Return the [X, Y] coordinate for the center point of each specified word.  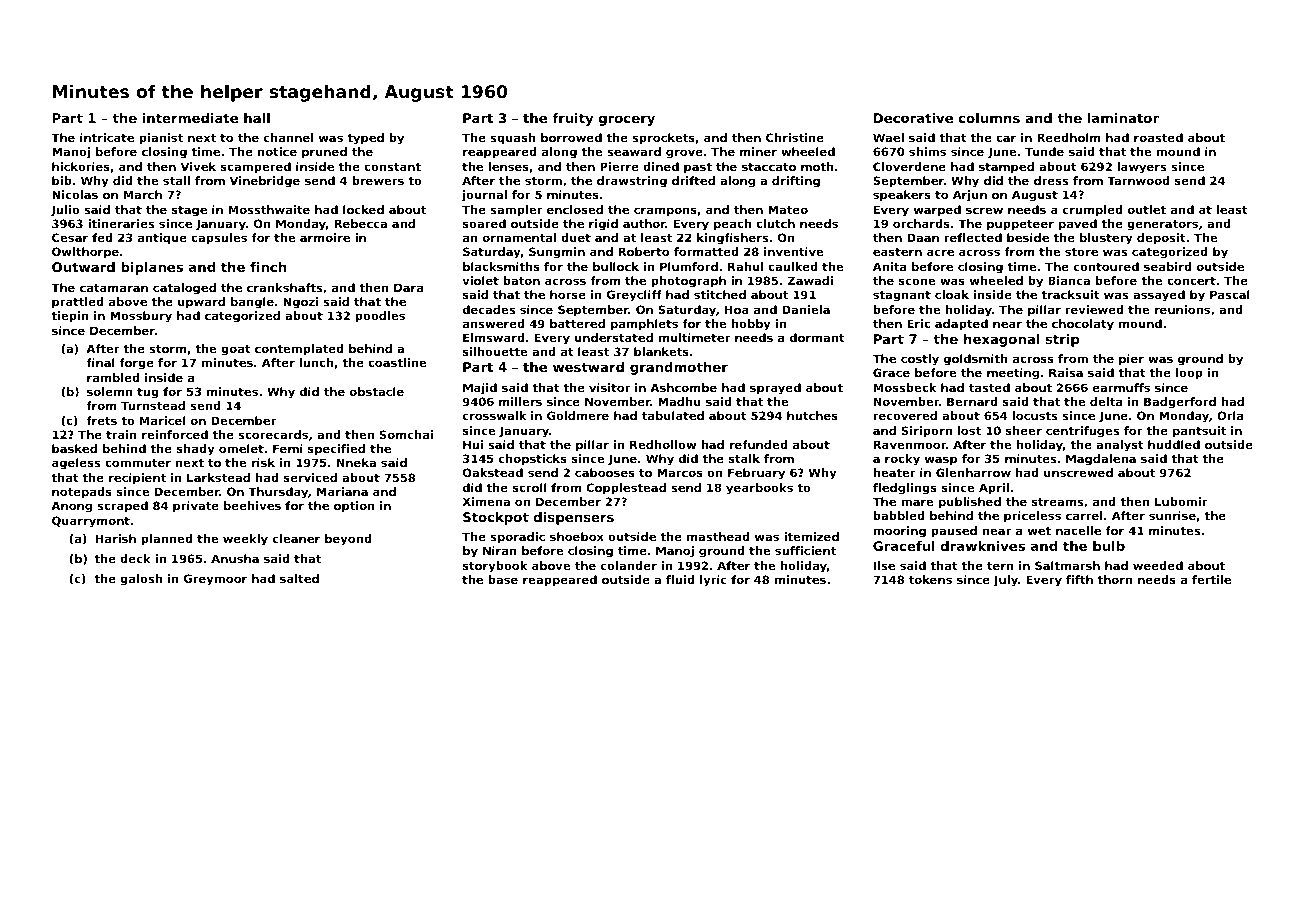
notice [277, 151]
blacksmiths [501, 266]
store [1081, 252]
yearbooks [759, 489]
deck [135, 558]
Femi [288, 448]
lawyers [1141, 168]
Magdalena [1101, 460]
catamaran [114, 288]
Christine [795, 137]
